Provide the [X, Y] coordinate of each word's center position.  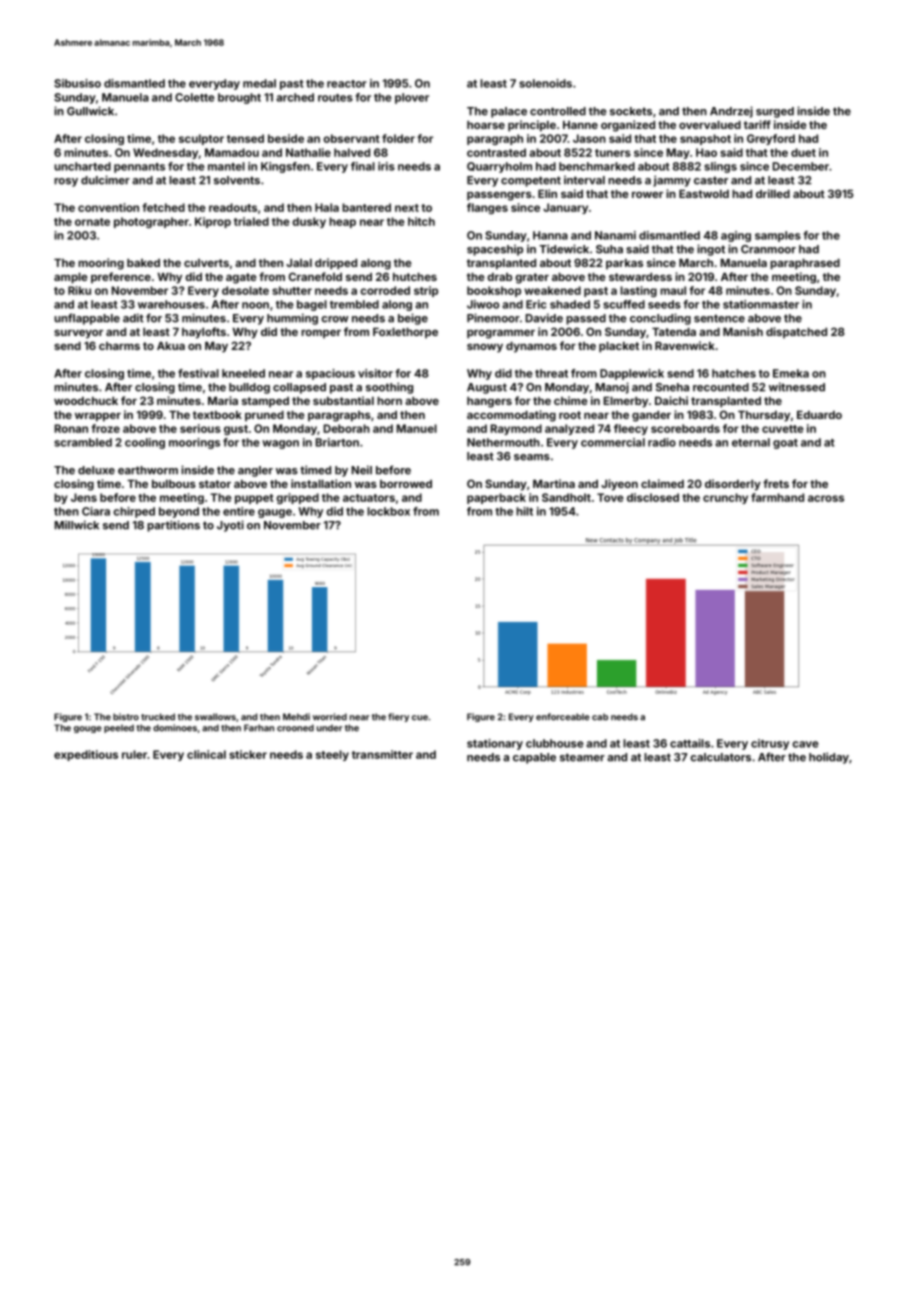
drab [499, 277]
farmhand [777, 497]
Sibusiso [77, 83]
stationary [495, 744]
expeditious [86, 755]
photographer [151, 222]
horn [389, 401]
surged [775, 112]
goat [785, 444]
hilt [524, 511]
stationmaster [761, 304]
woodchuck [86, 401]
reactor [347, 84]
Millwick [76, 525]
